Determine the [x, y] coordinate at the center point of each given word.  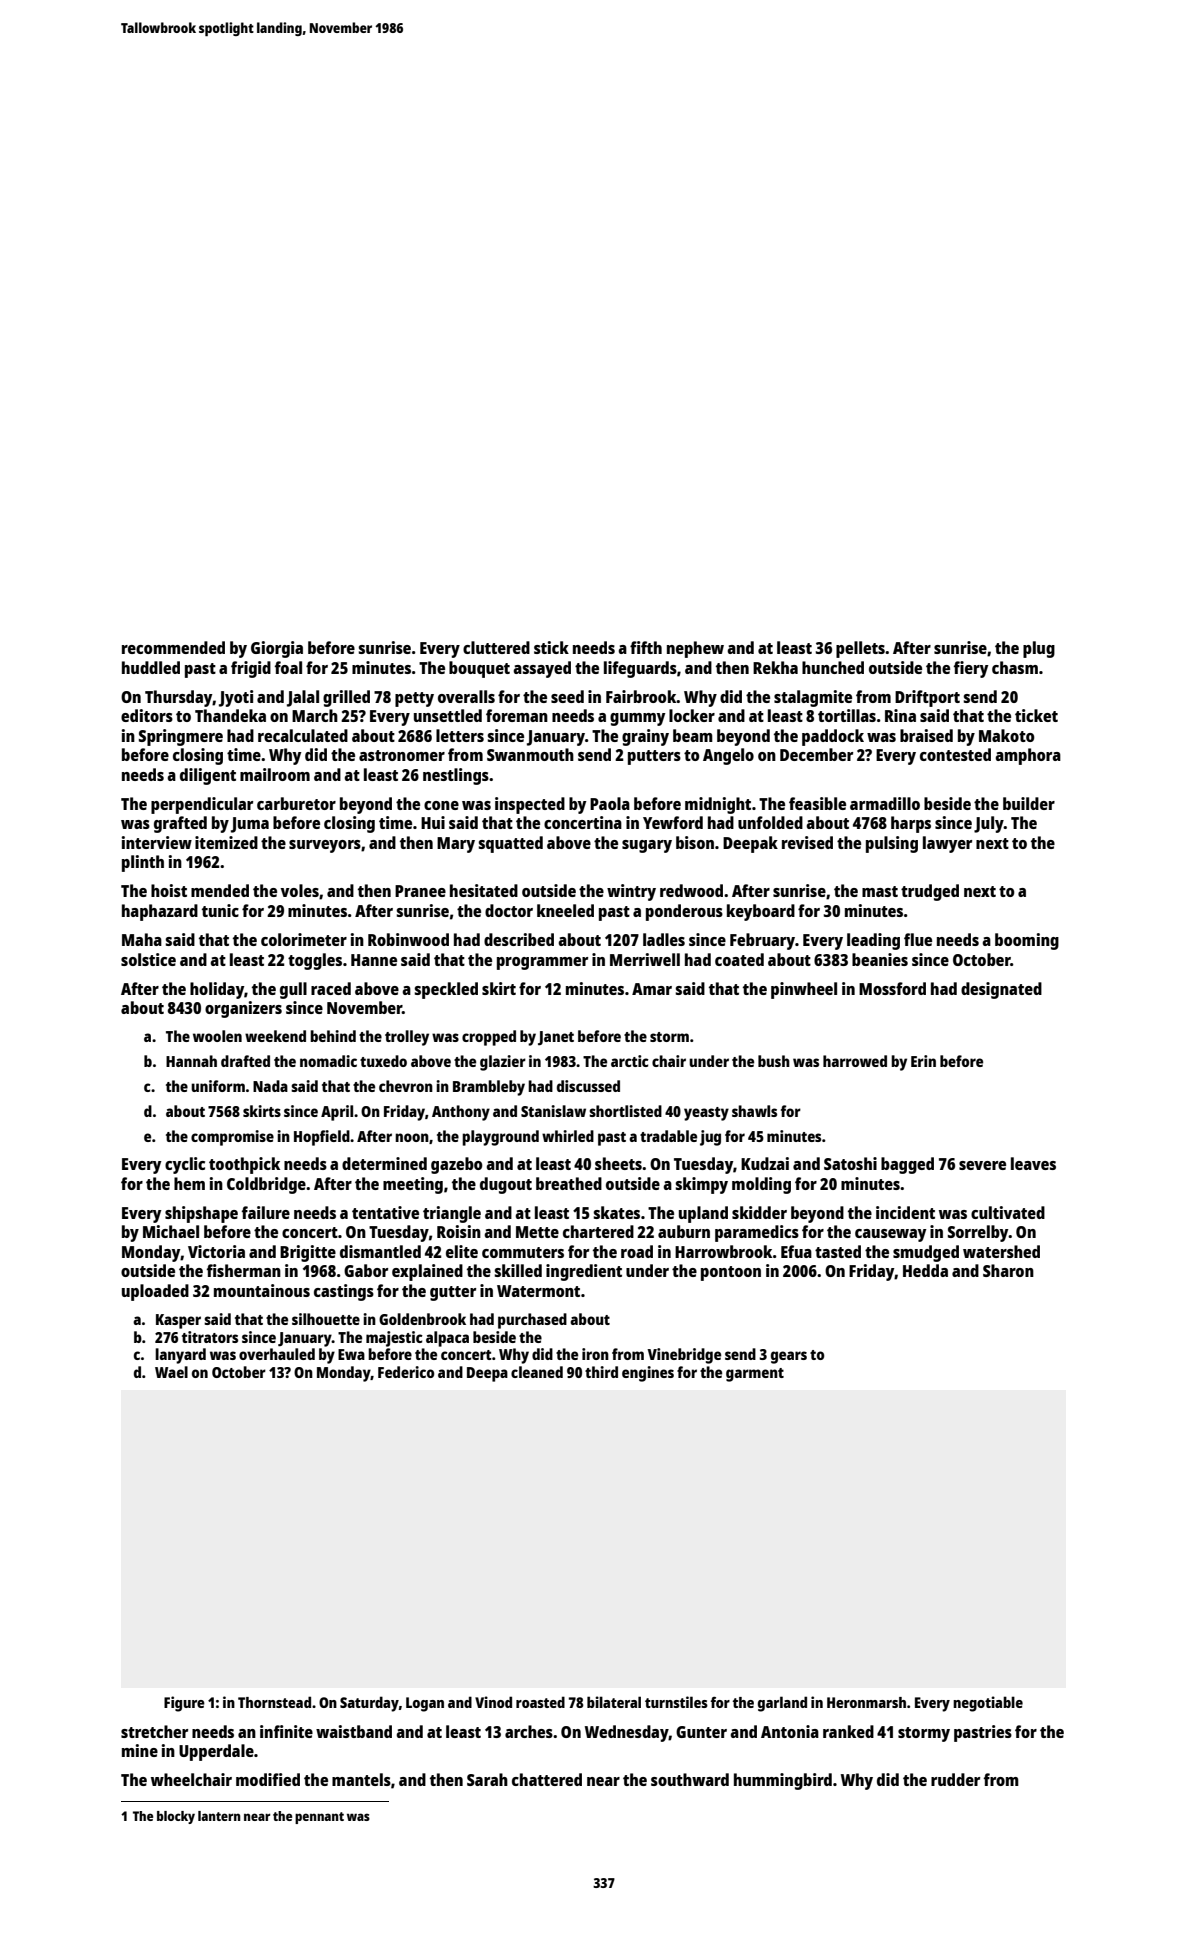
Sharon [1008, 1270]
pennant [319, 1818]
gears [789, 1357]
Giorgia [277, 649]
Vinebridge [684, 1356]
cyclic [185, 1165]
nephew [695, 649]
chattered [547, 1779]
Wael [171, 1372]
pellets [860, 649]
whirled [568, 1136]
